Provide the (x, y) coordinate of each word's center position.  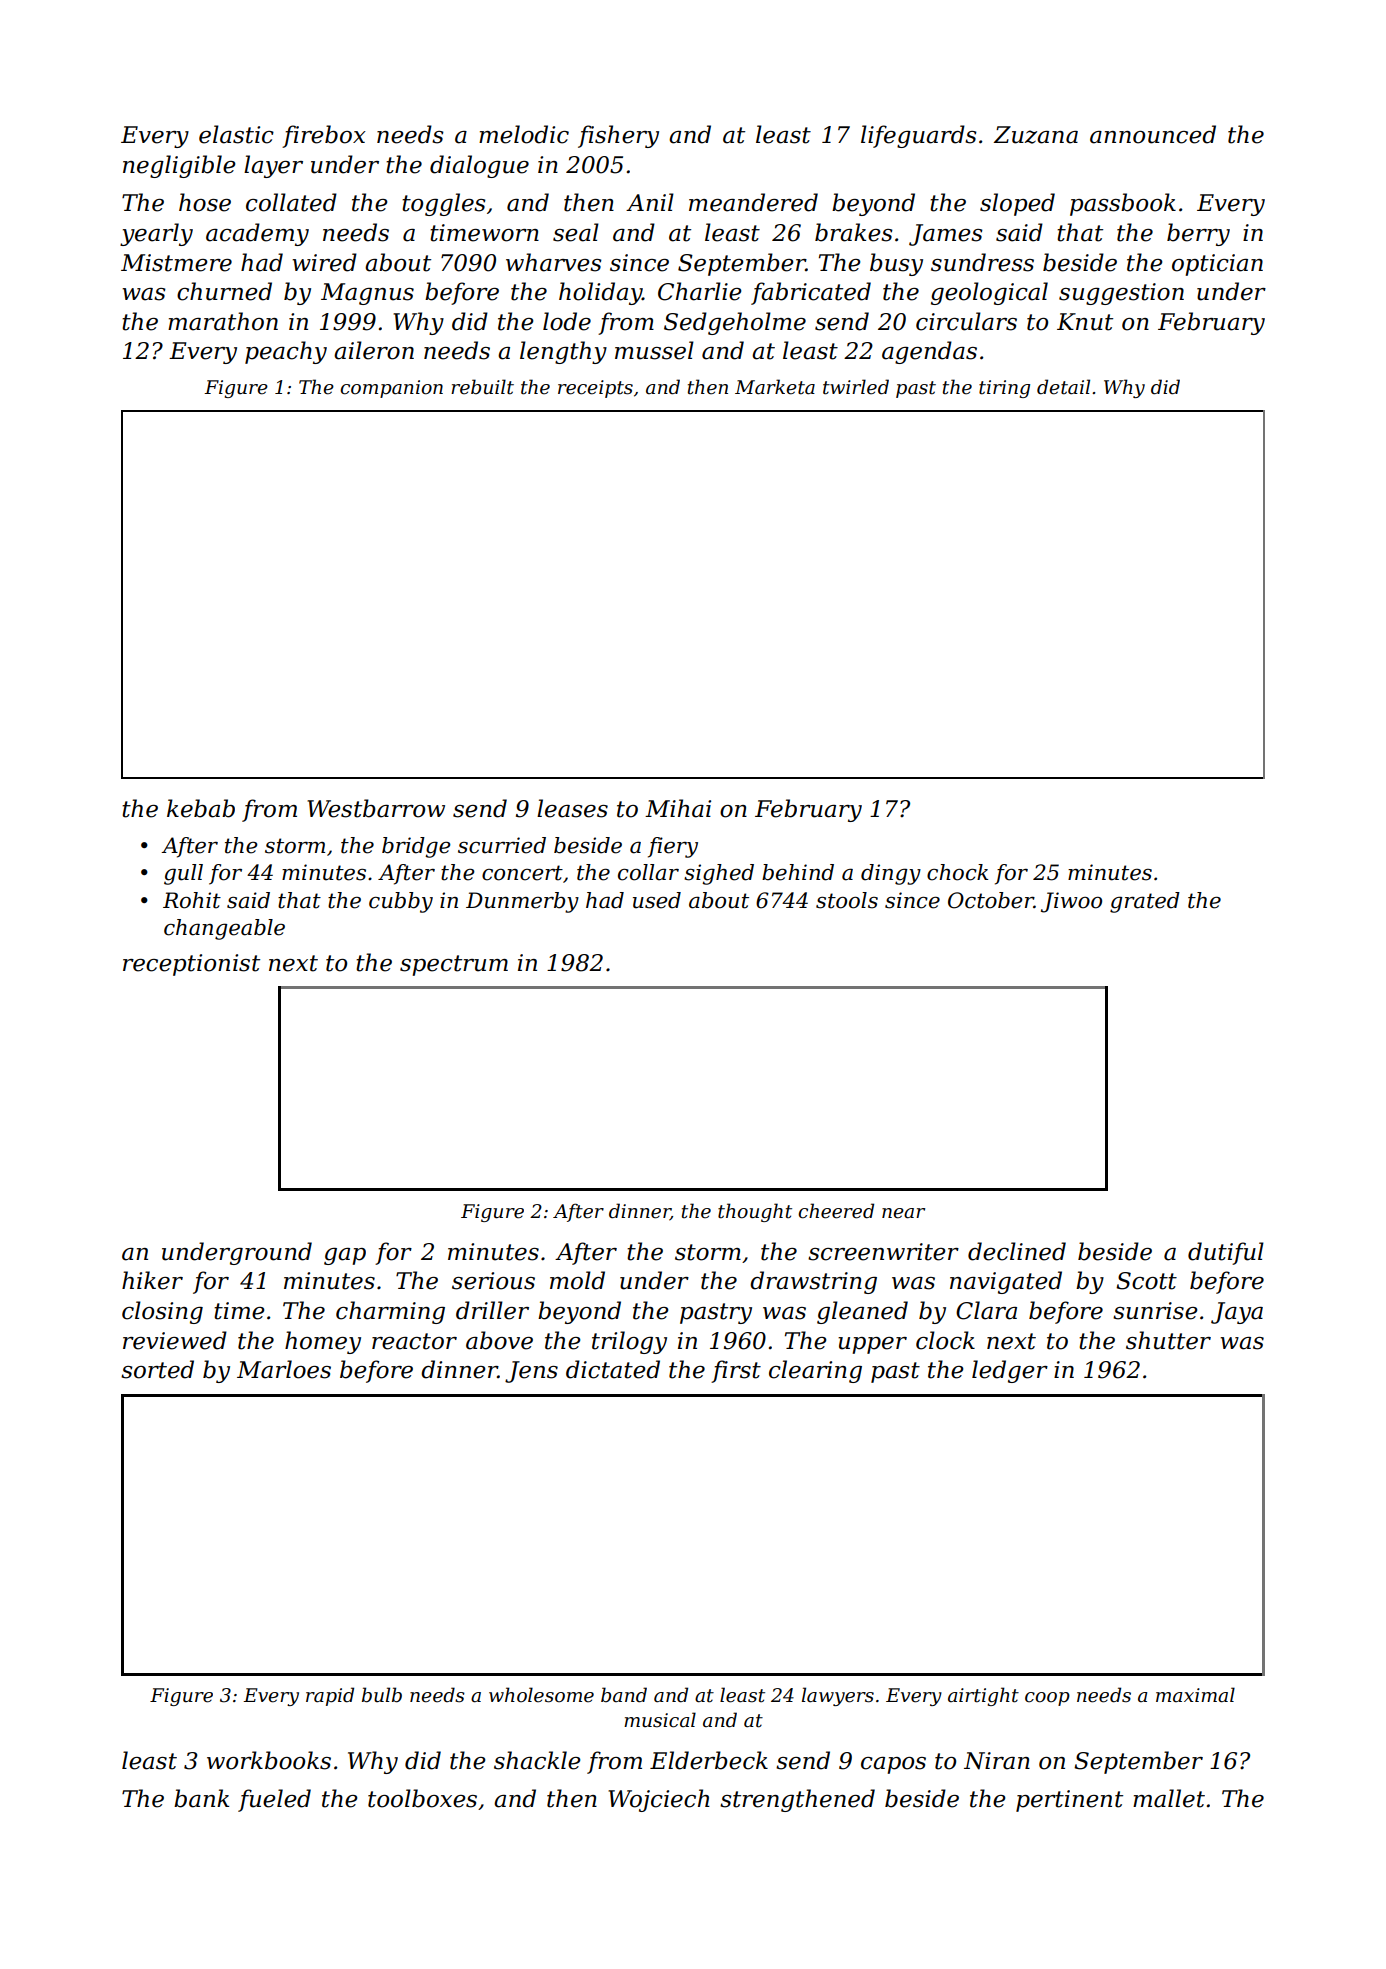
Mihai (678, 808)
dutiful (1226, 1253)
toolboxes (422, 1798)
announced (1153, 134)
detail (1063, 387)
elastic (236, 134)
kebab (201, 808)
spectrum (454, 965)
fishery (618, 136)
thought (755, 1212)
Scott (1146, 1281)
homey (323, 1342)
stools (847, 900)
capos (893, 1765)
